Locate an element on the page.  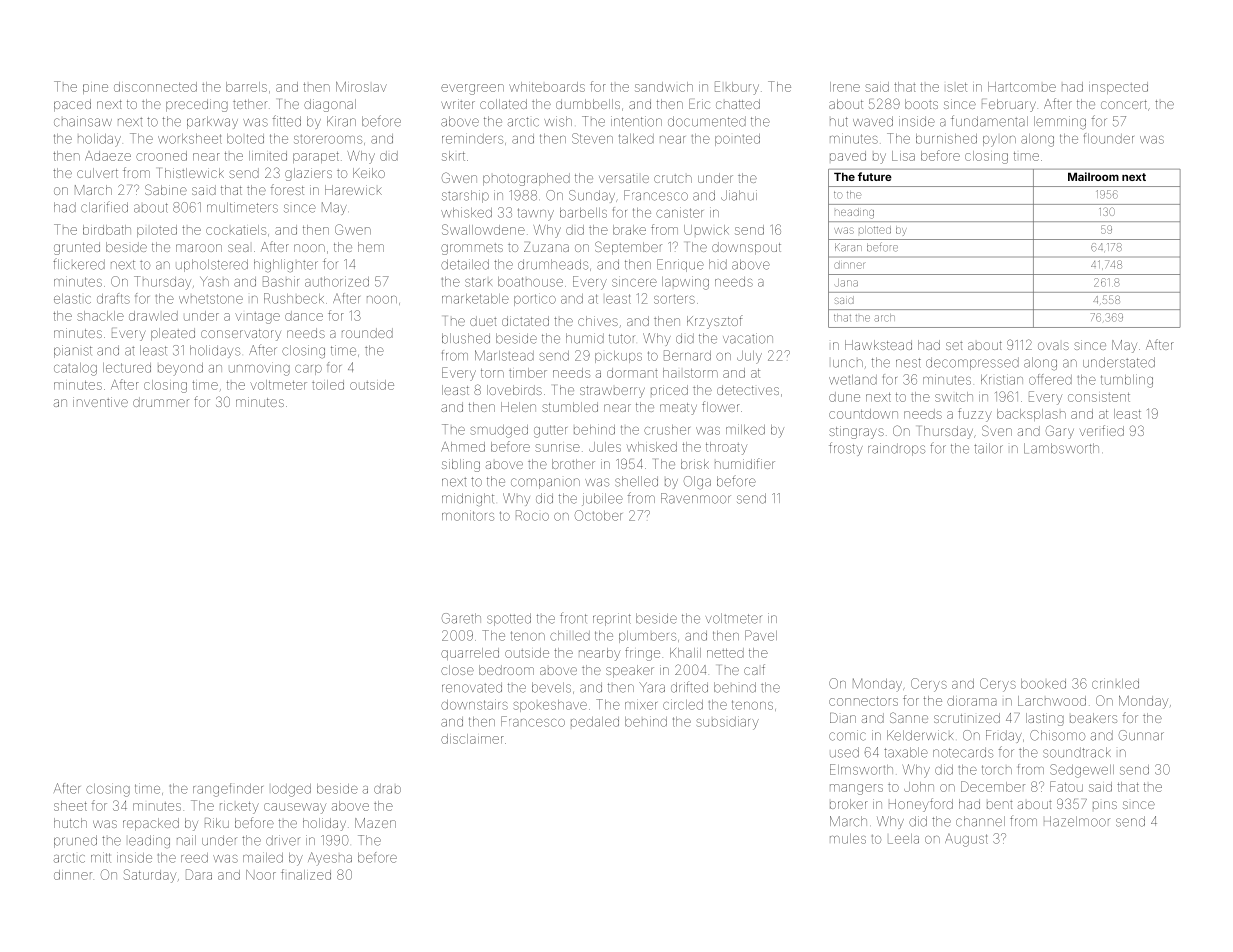
pointed is located at coordinates (737, 140).
